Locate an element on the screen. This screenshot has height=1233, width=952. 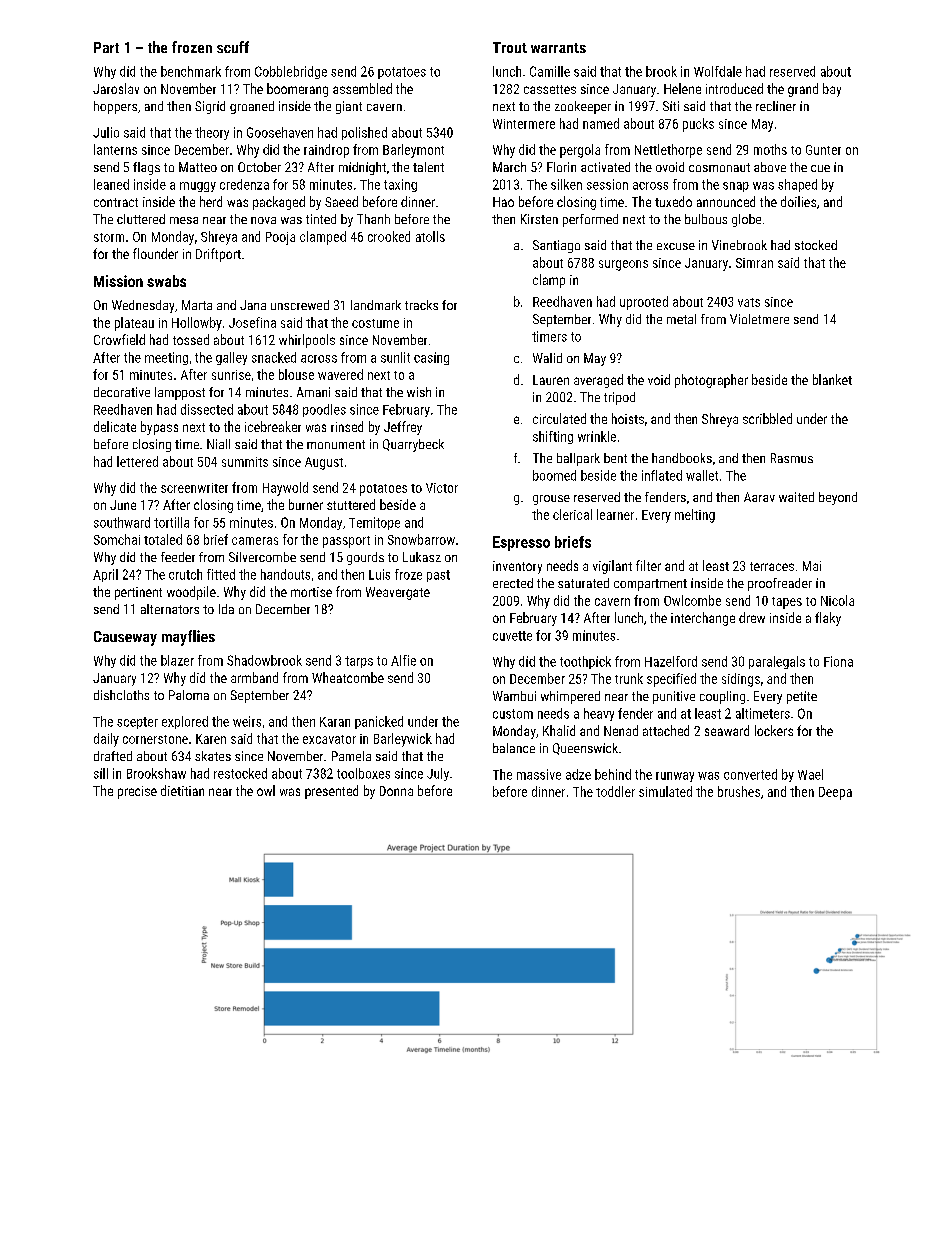
southward is located at coordinates (122, 522).
